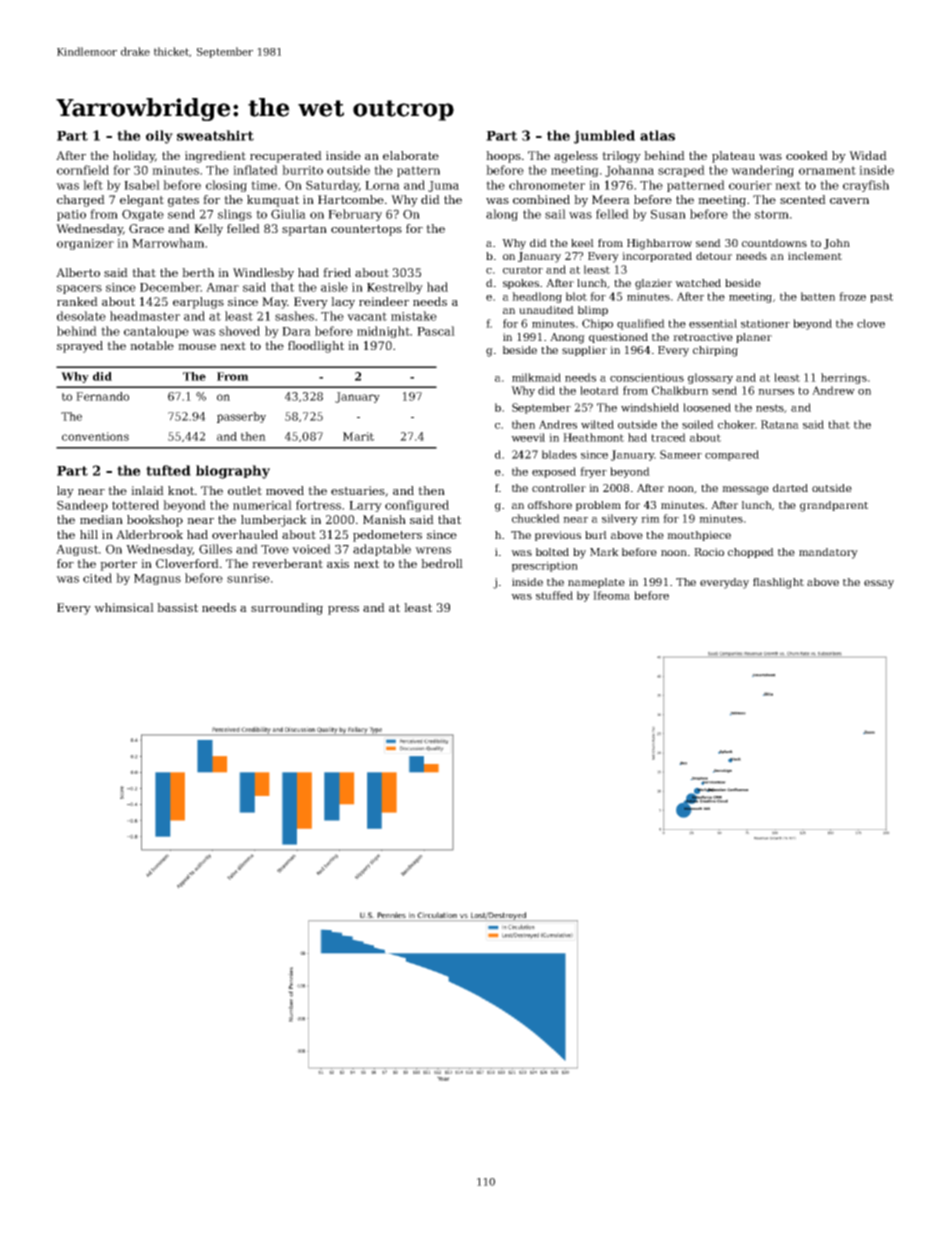 The height and width of the image is (1233, 952). What do you see at coordinates (316, 347) in the image?
I see `floodlight` at bounding box center [316, 347].
